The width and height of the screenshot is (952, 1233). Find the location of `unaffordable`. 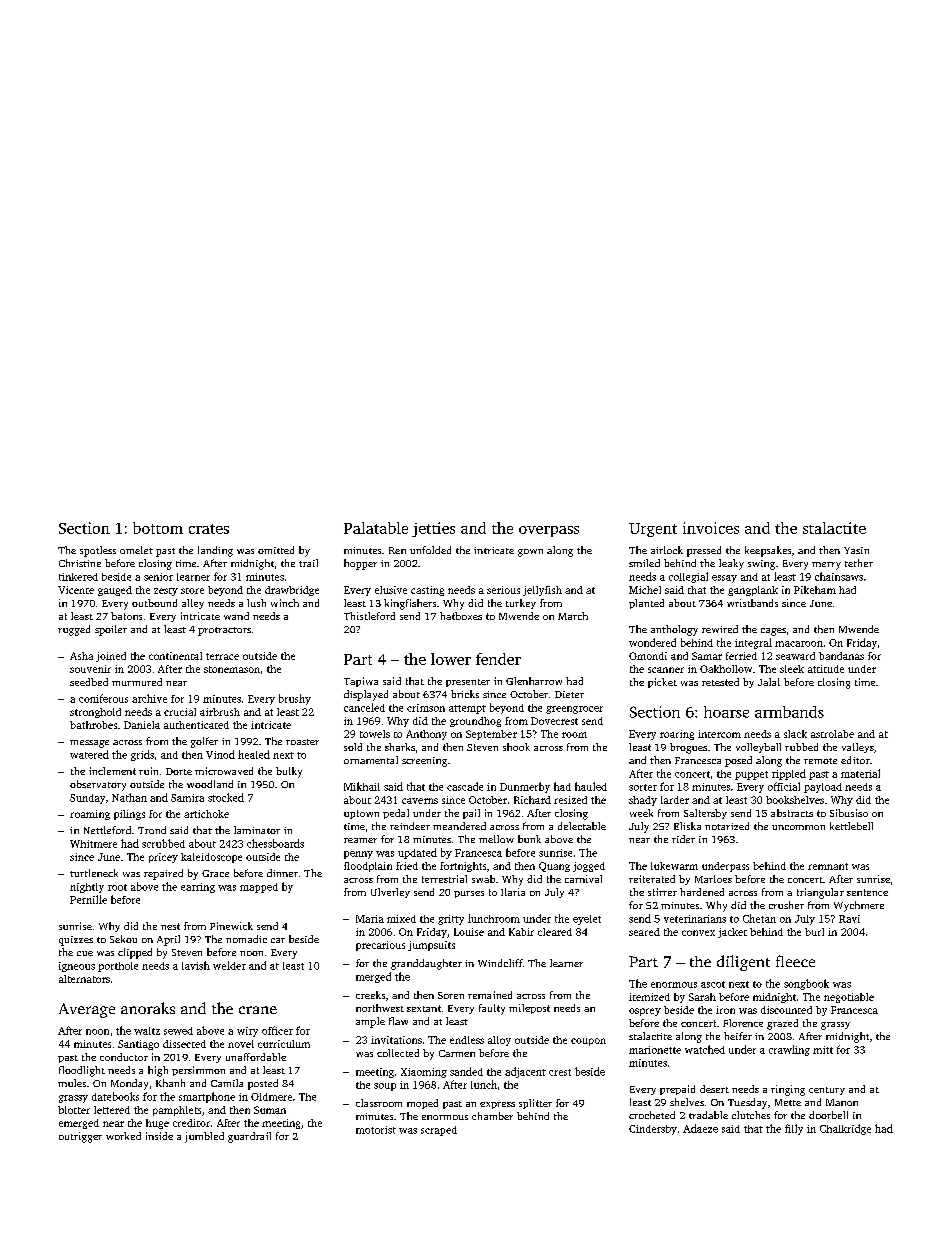

unaffordable is located at coordinates (256, 1057).
